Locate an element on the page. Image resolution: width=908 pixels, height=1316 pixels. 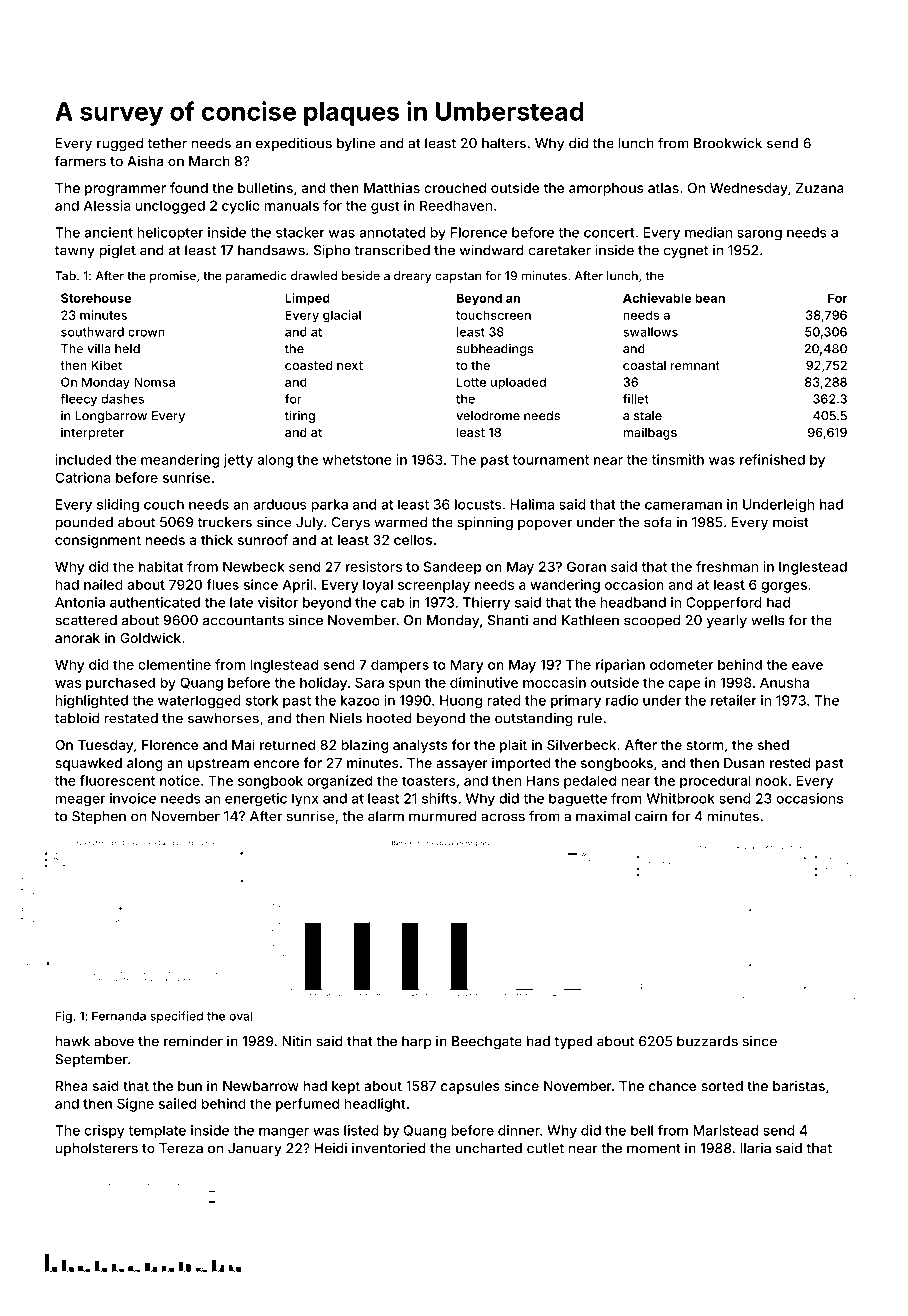
Heidi is located at coordinates (331, 1148).
